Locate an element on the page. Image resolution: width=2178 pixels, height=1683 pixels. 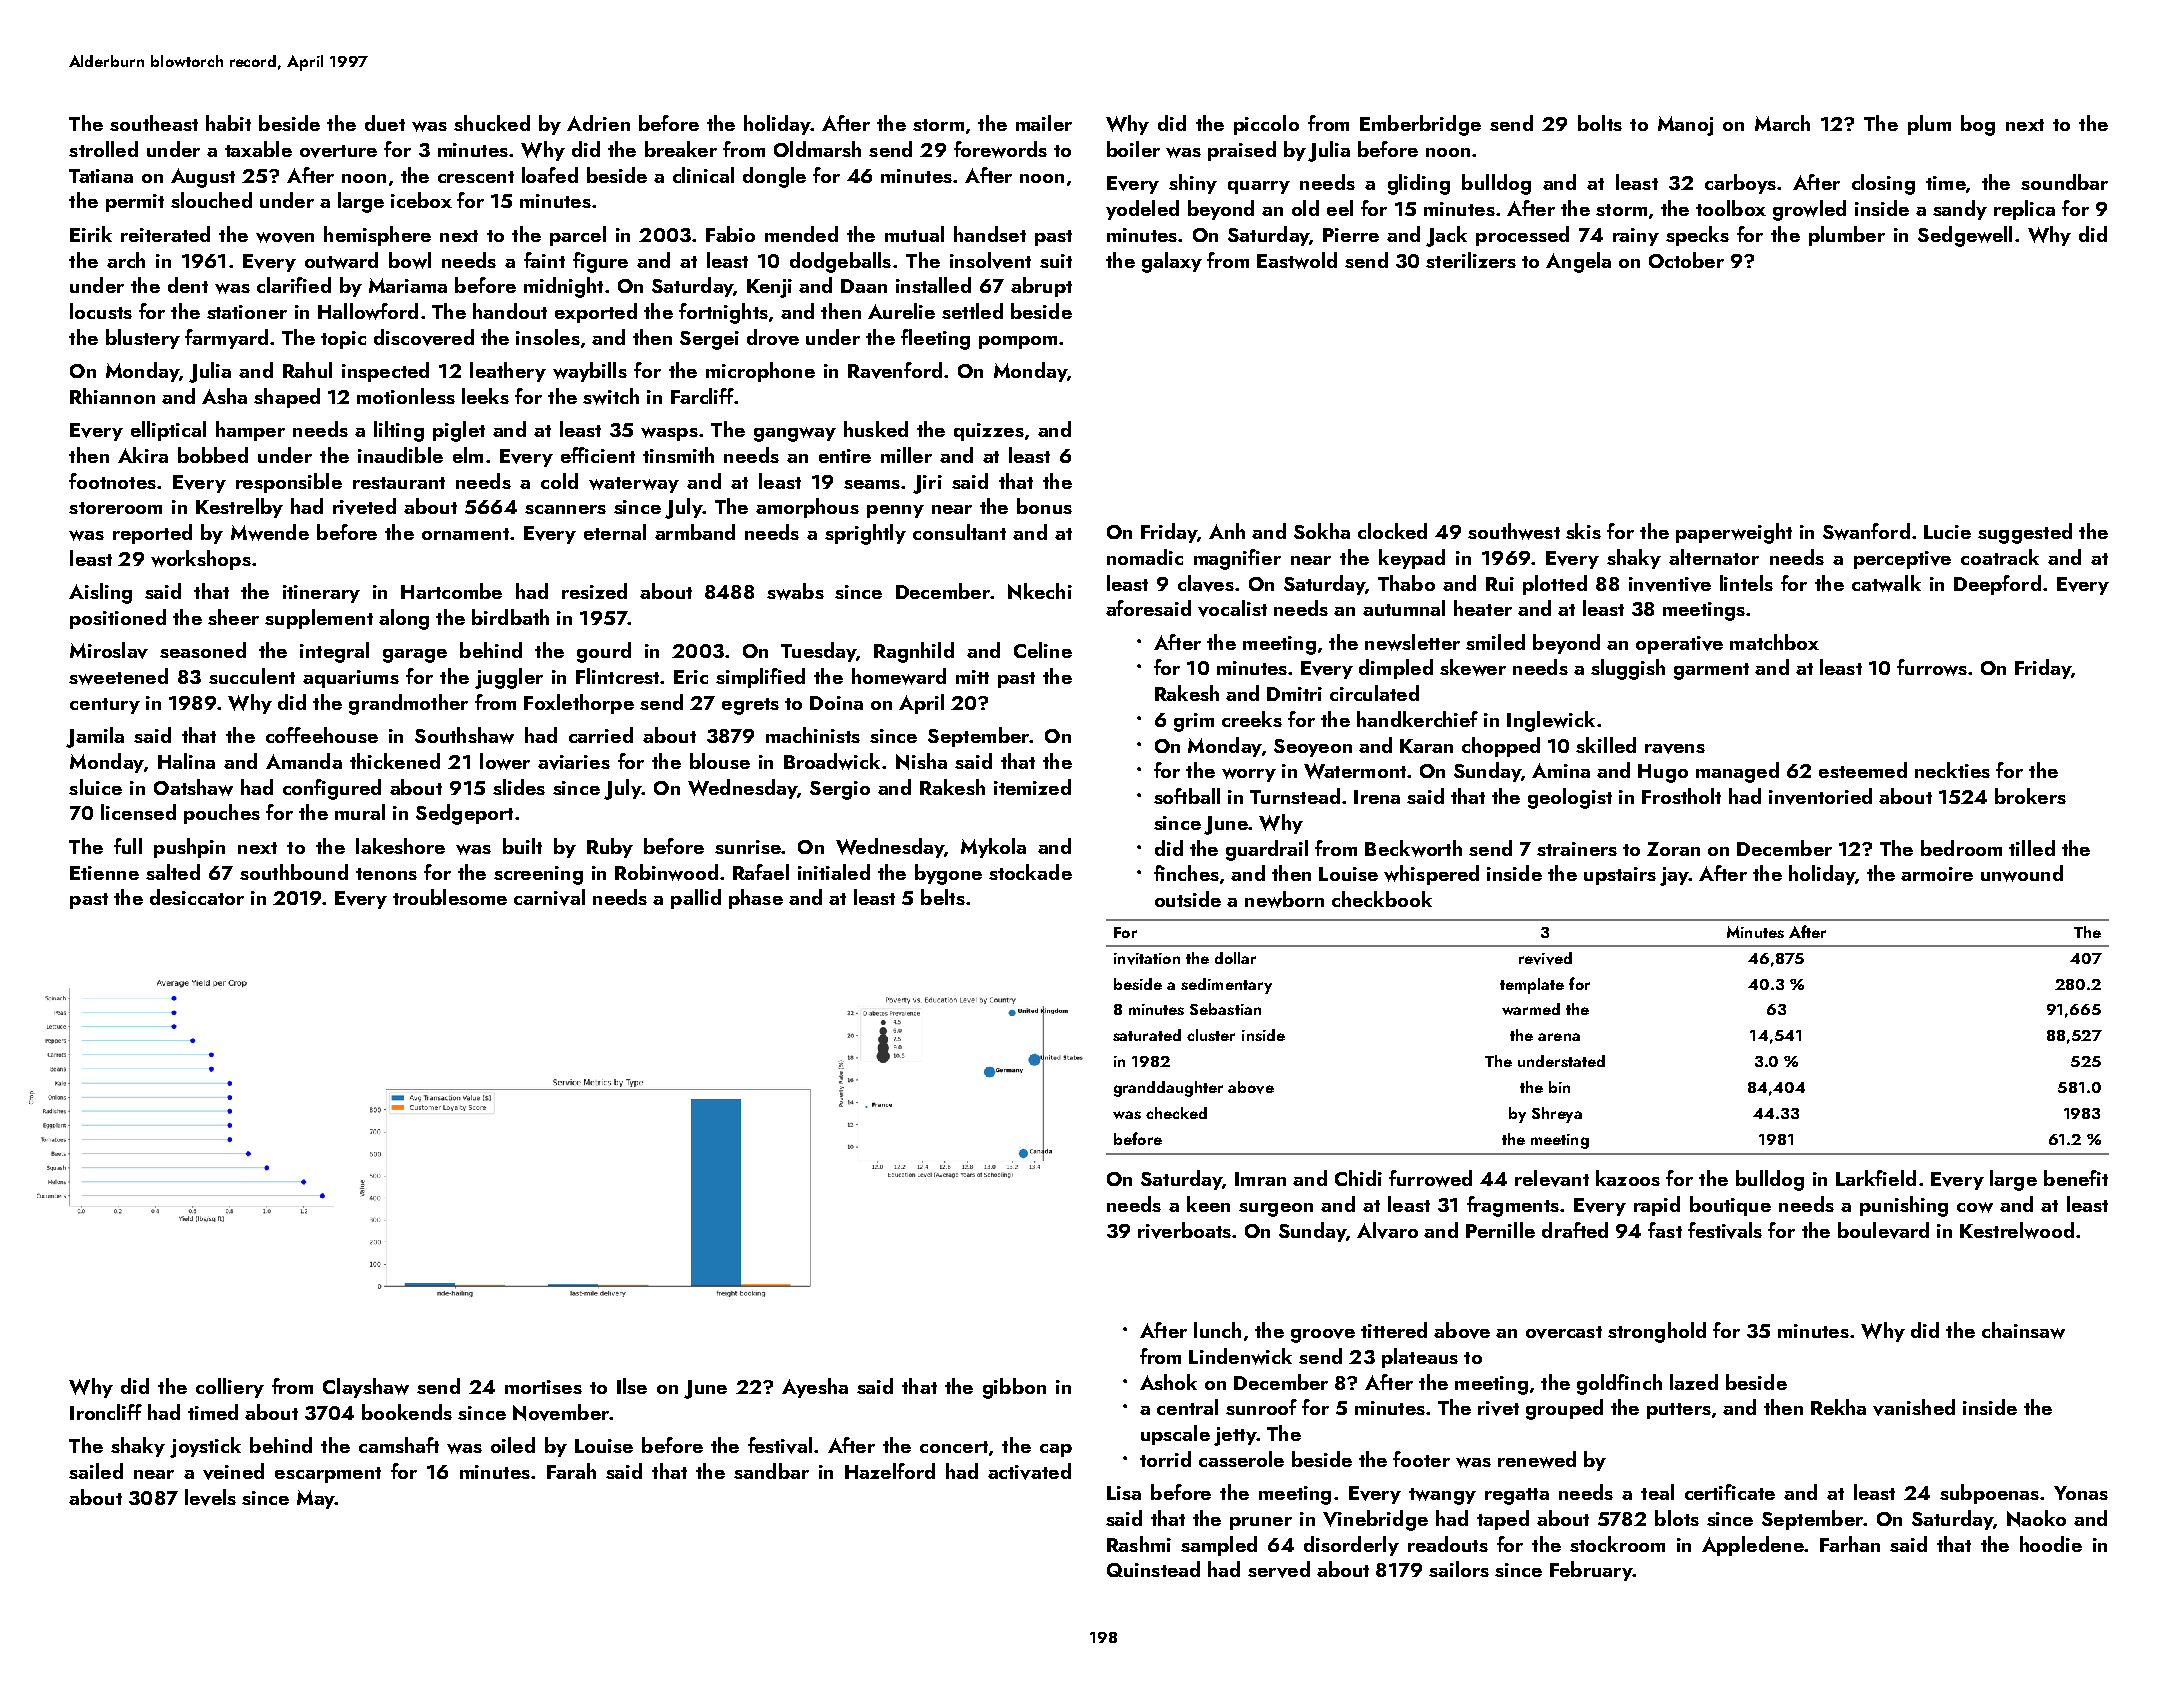
riverboats is located at coordinates (1184, 1230).
